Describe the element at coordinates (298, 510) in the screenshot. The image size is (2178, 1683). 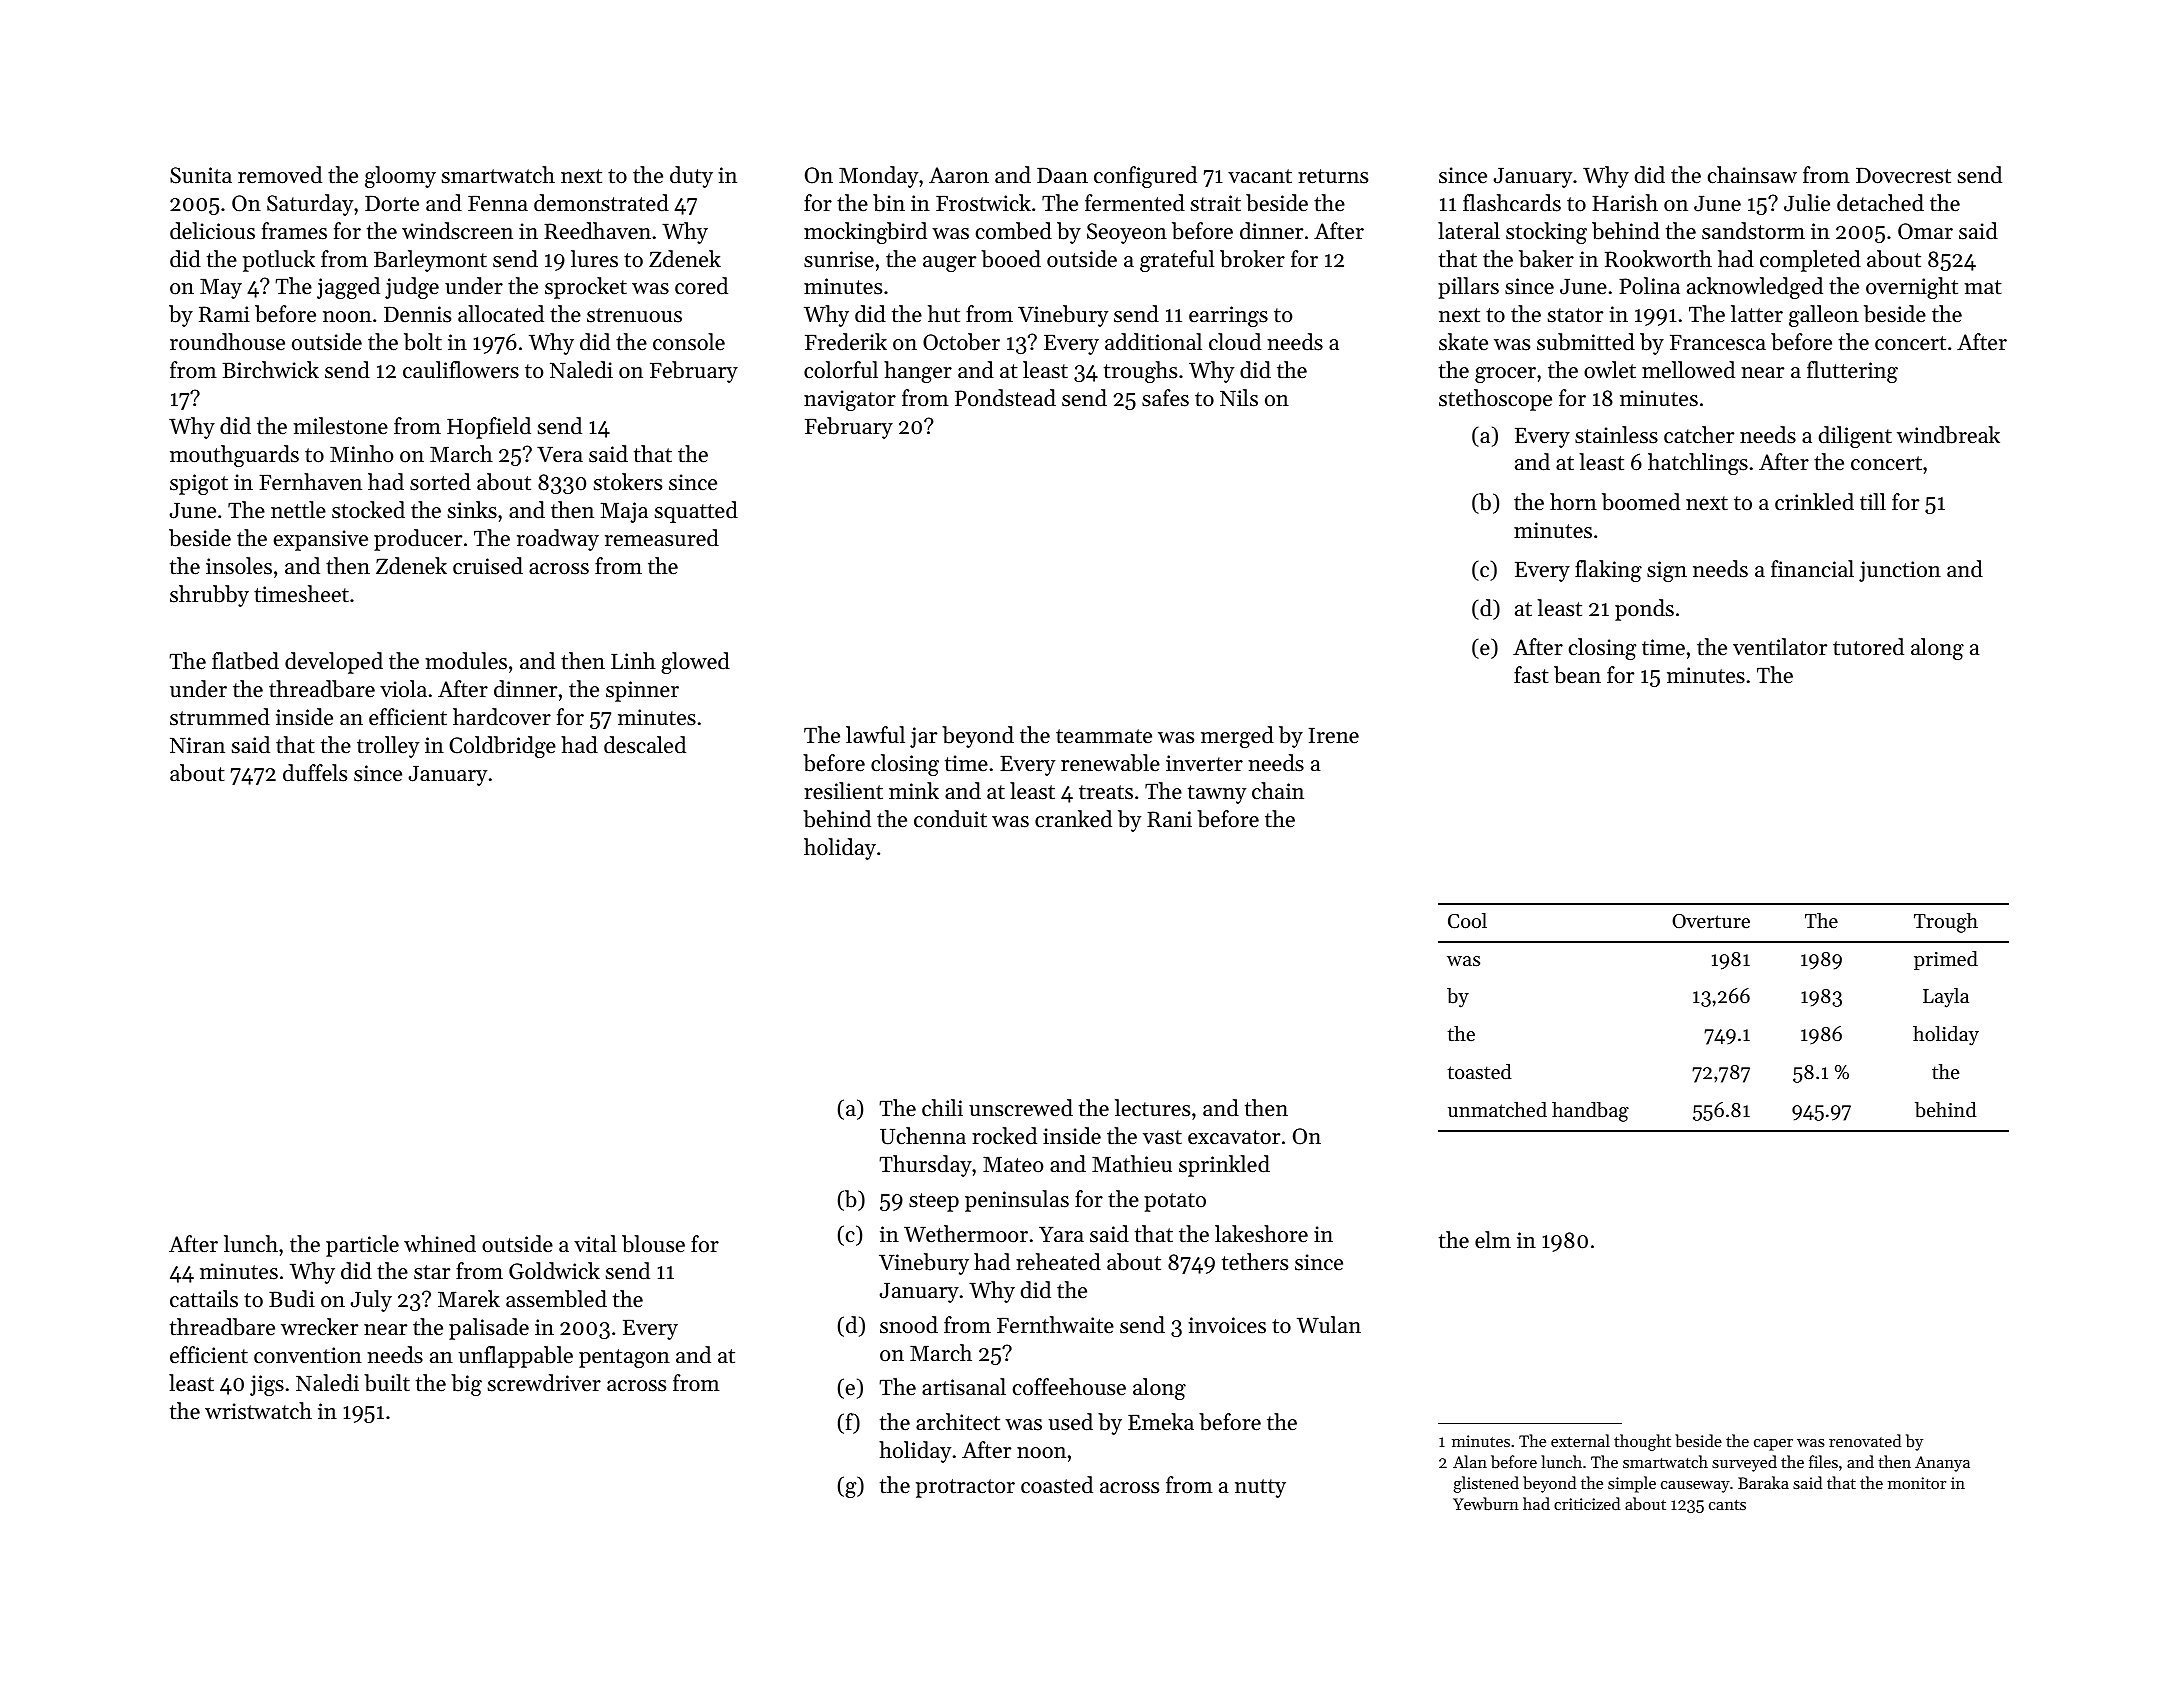
I see `nettle` at that location.
